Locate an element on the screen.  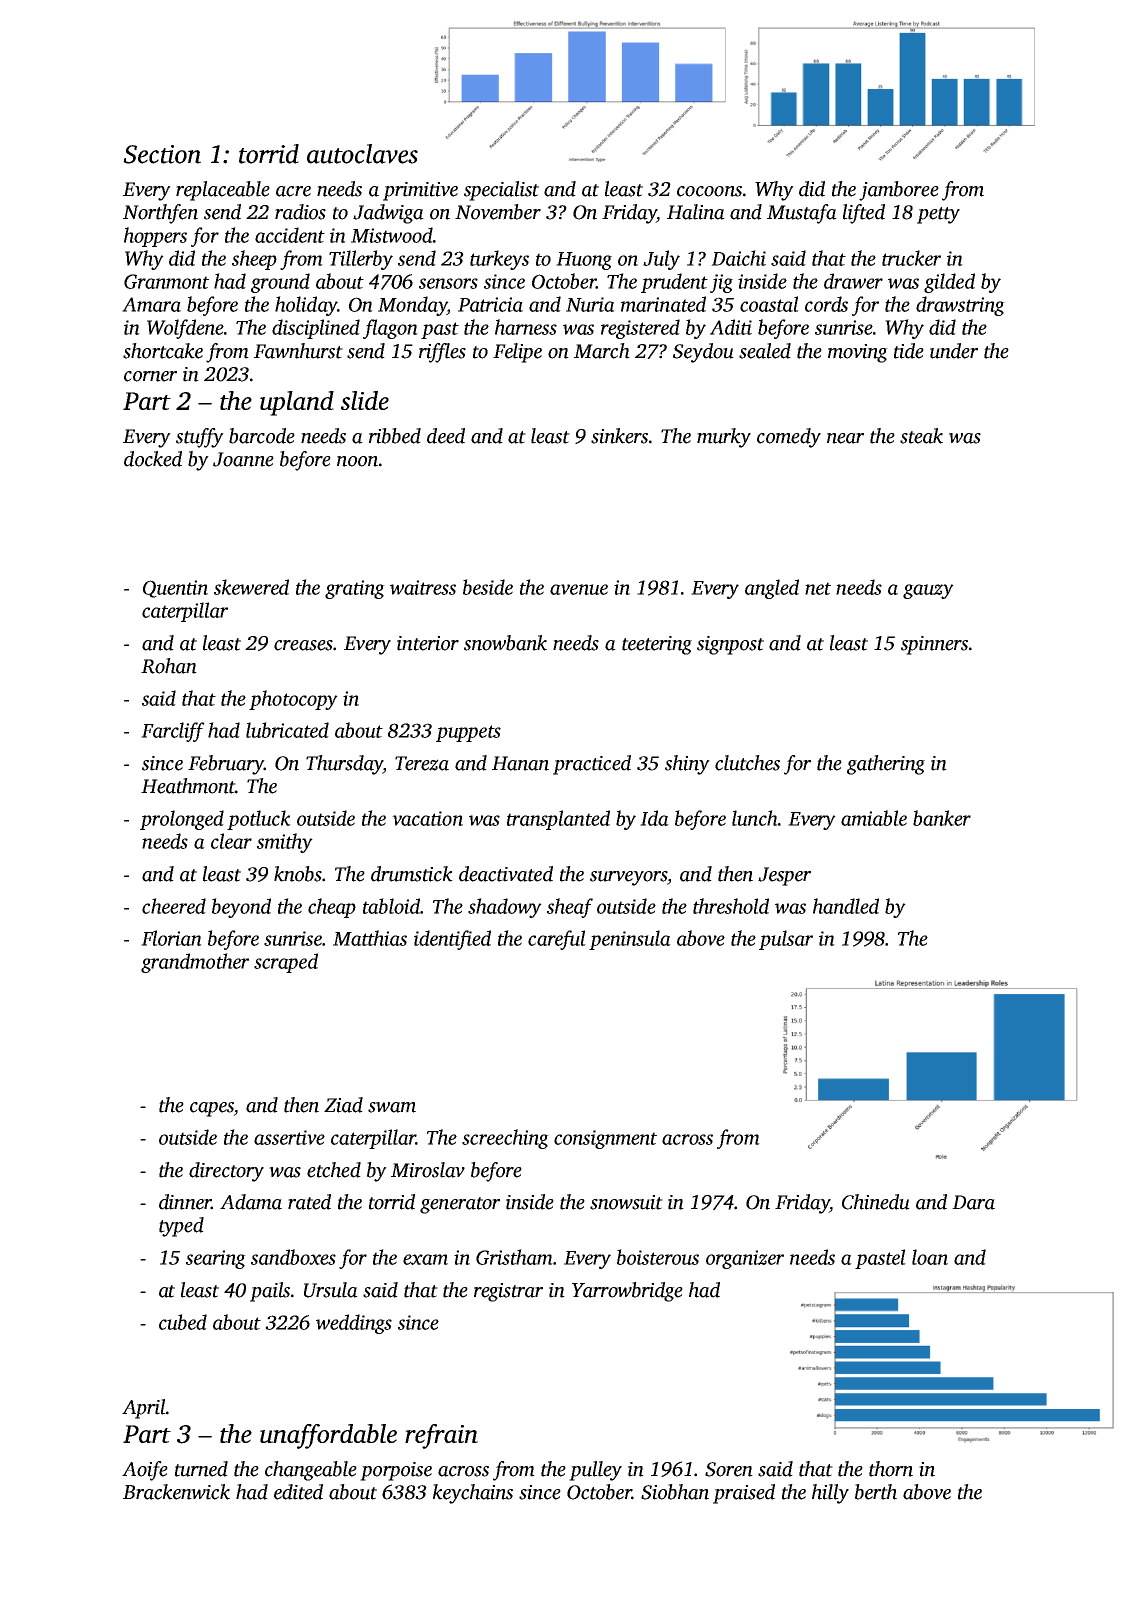
screeching is located at coordinates (505, 1139).
